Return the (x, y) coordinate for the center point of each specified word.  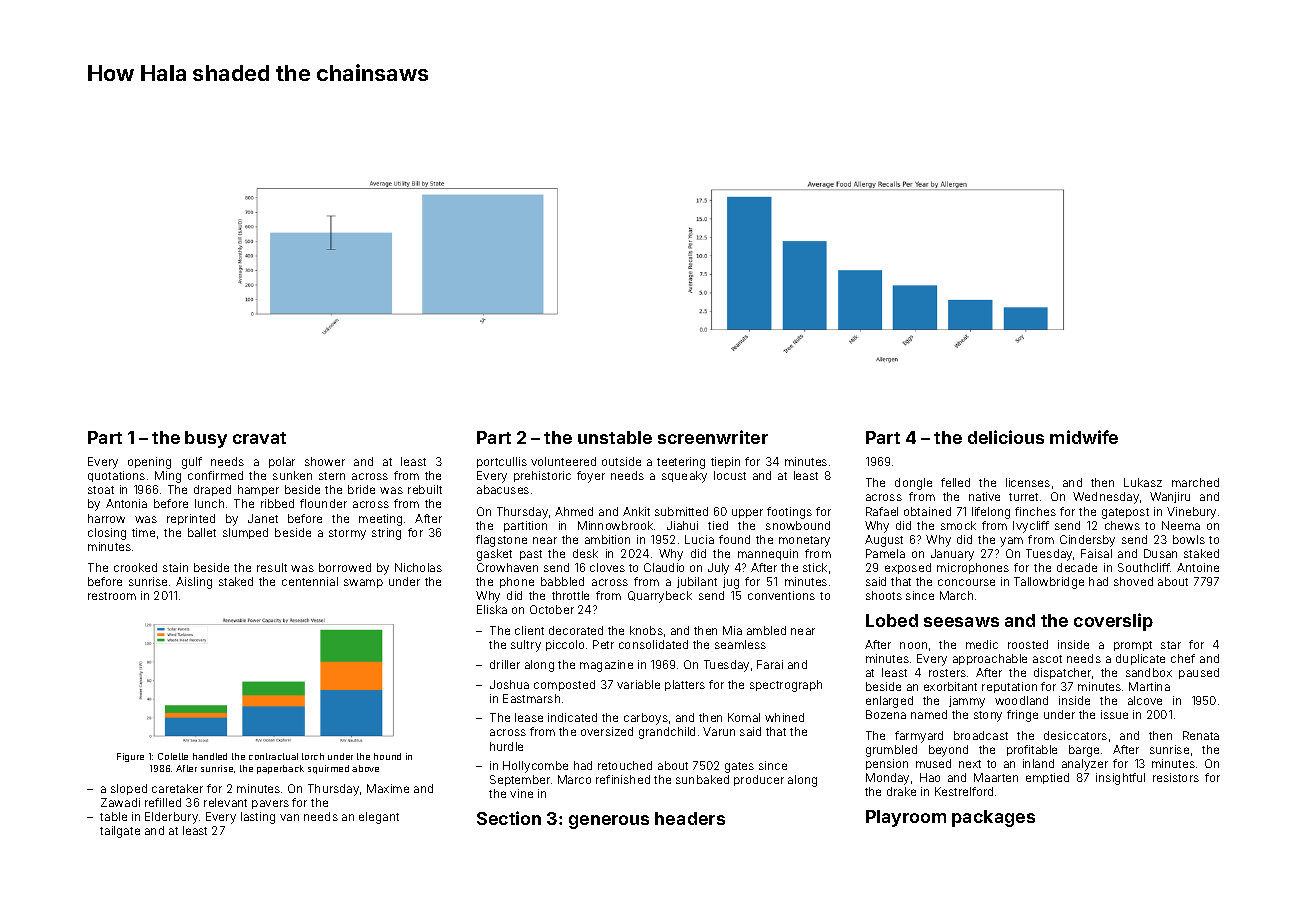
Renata (1201, 735)
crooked (135, 567)
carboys (646, 719)
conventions (781, 595)
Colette (173, 756)
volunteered (563, 461)
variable (638, 684)
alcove (1145, 700)
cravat (259, 438)
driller (505, 664)
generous (609, 822)
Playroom (906, 818)
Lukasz (1143, 482)
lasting (258, 818)
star (1171, 645)
